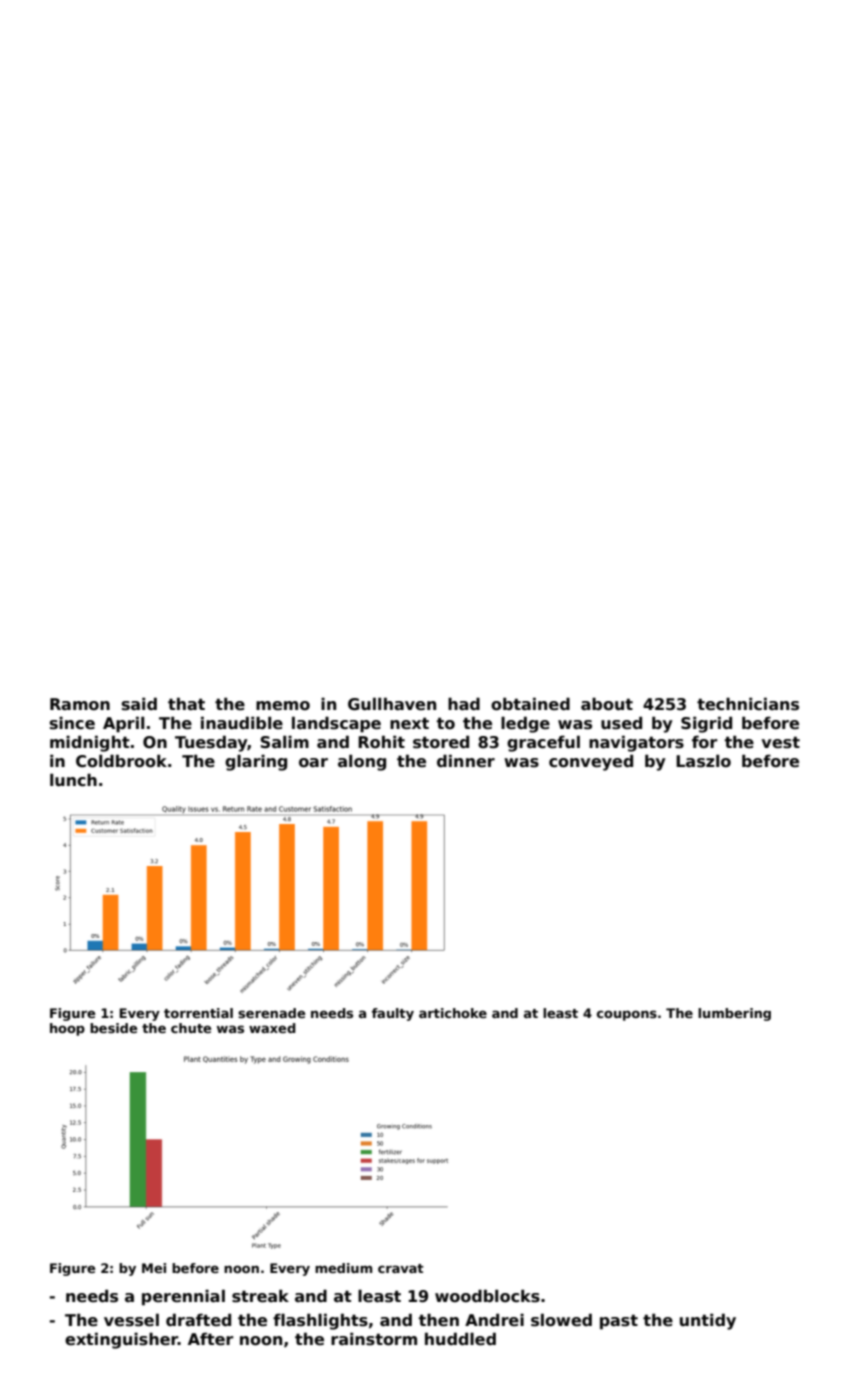 The image size is (849, 1400). I want to click on oar, so click(313, 763).
